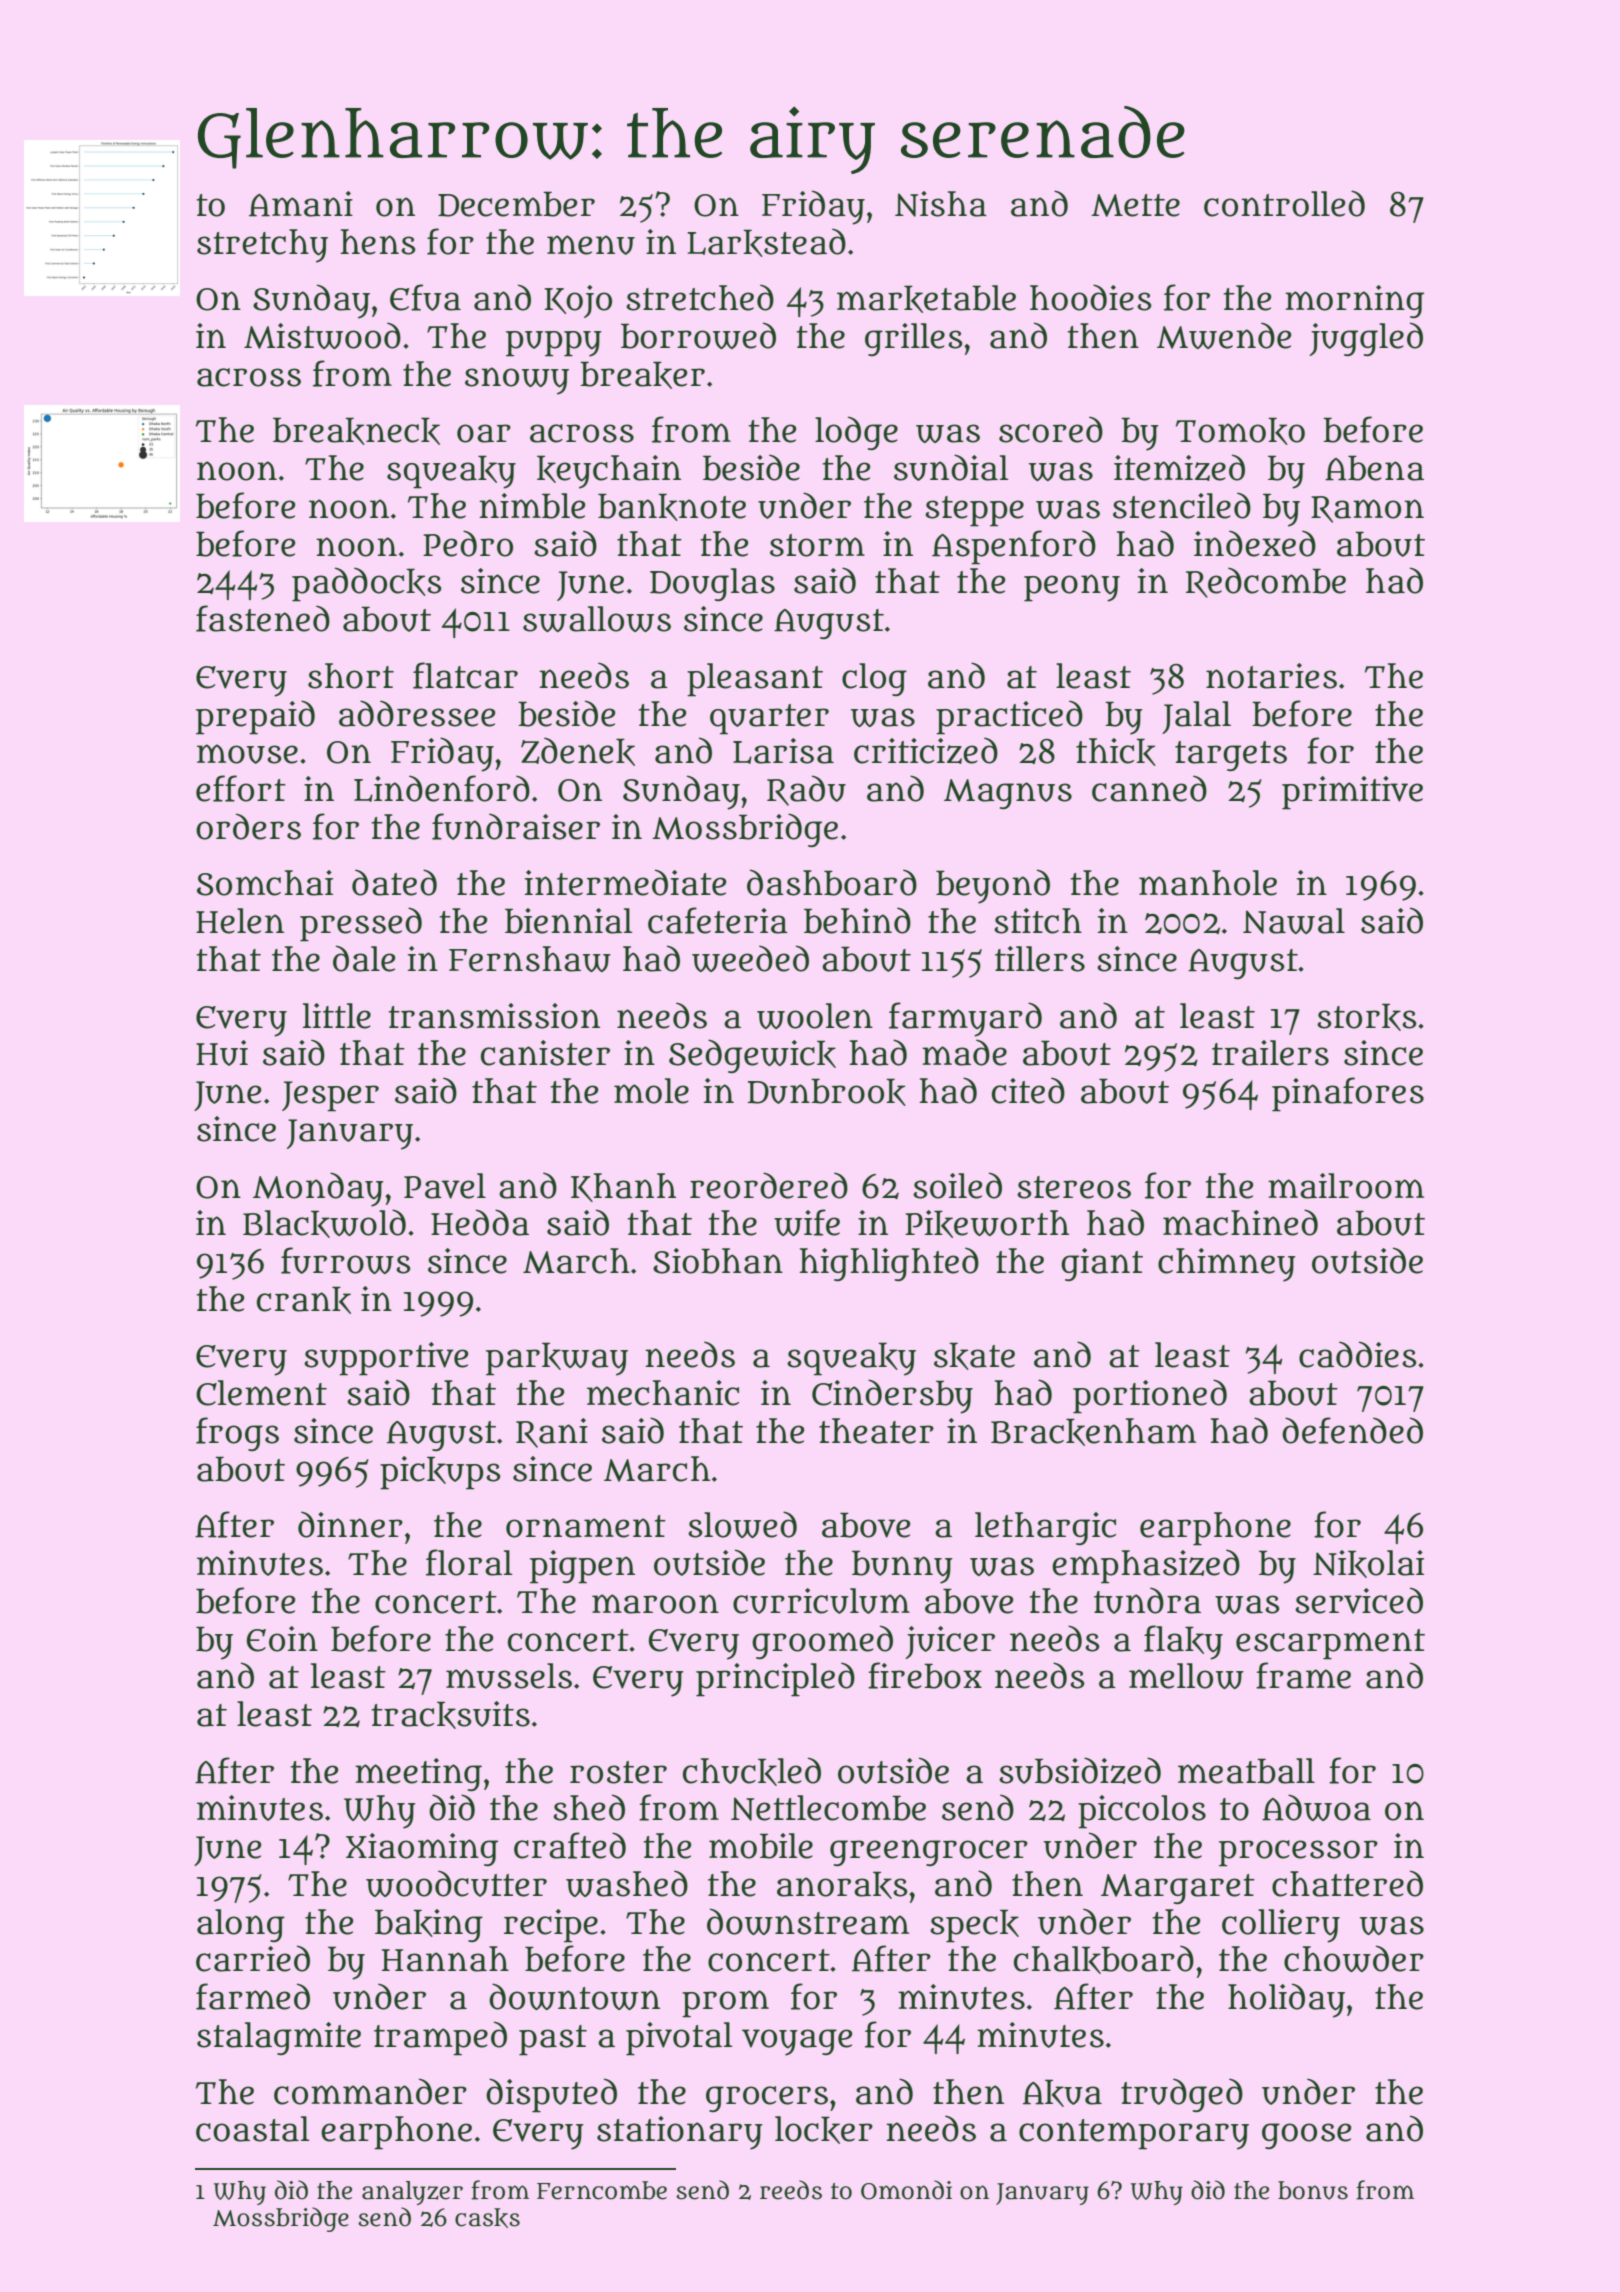 Image resolution: width=1620 pixels, height=2292 pixels. What do you see at coordinates (445, 1186) in the page?
I see `Pavel` at bounding box center [445, 1186].
